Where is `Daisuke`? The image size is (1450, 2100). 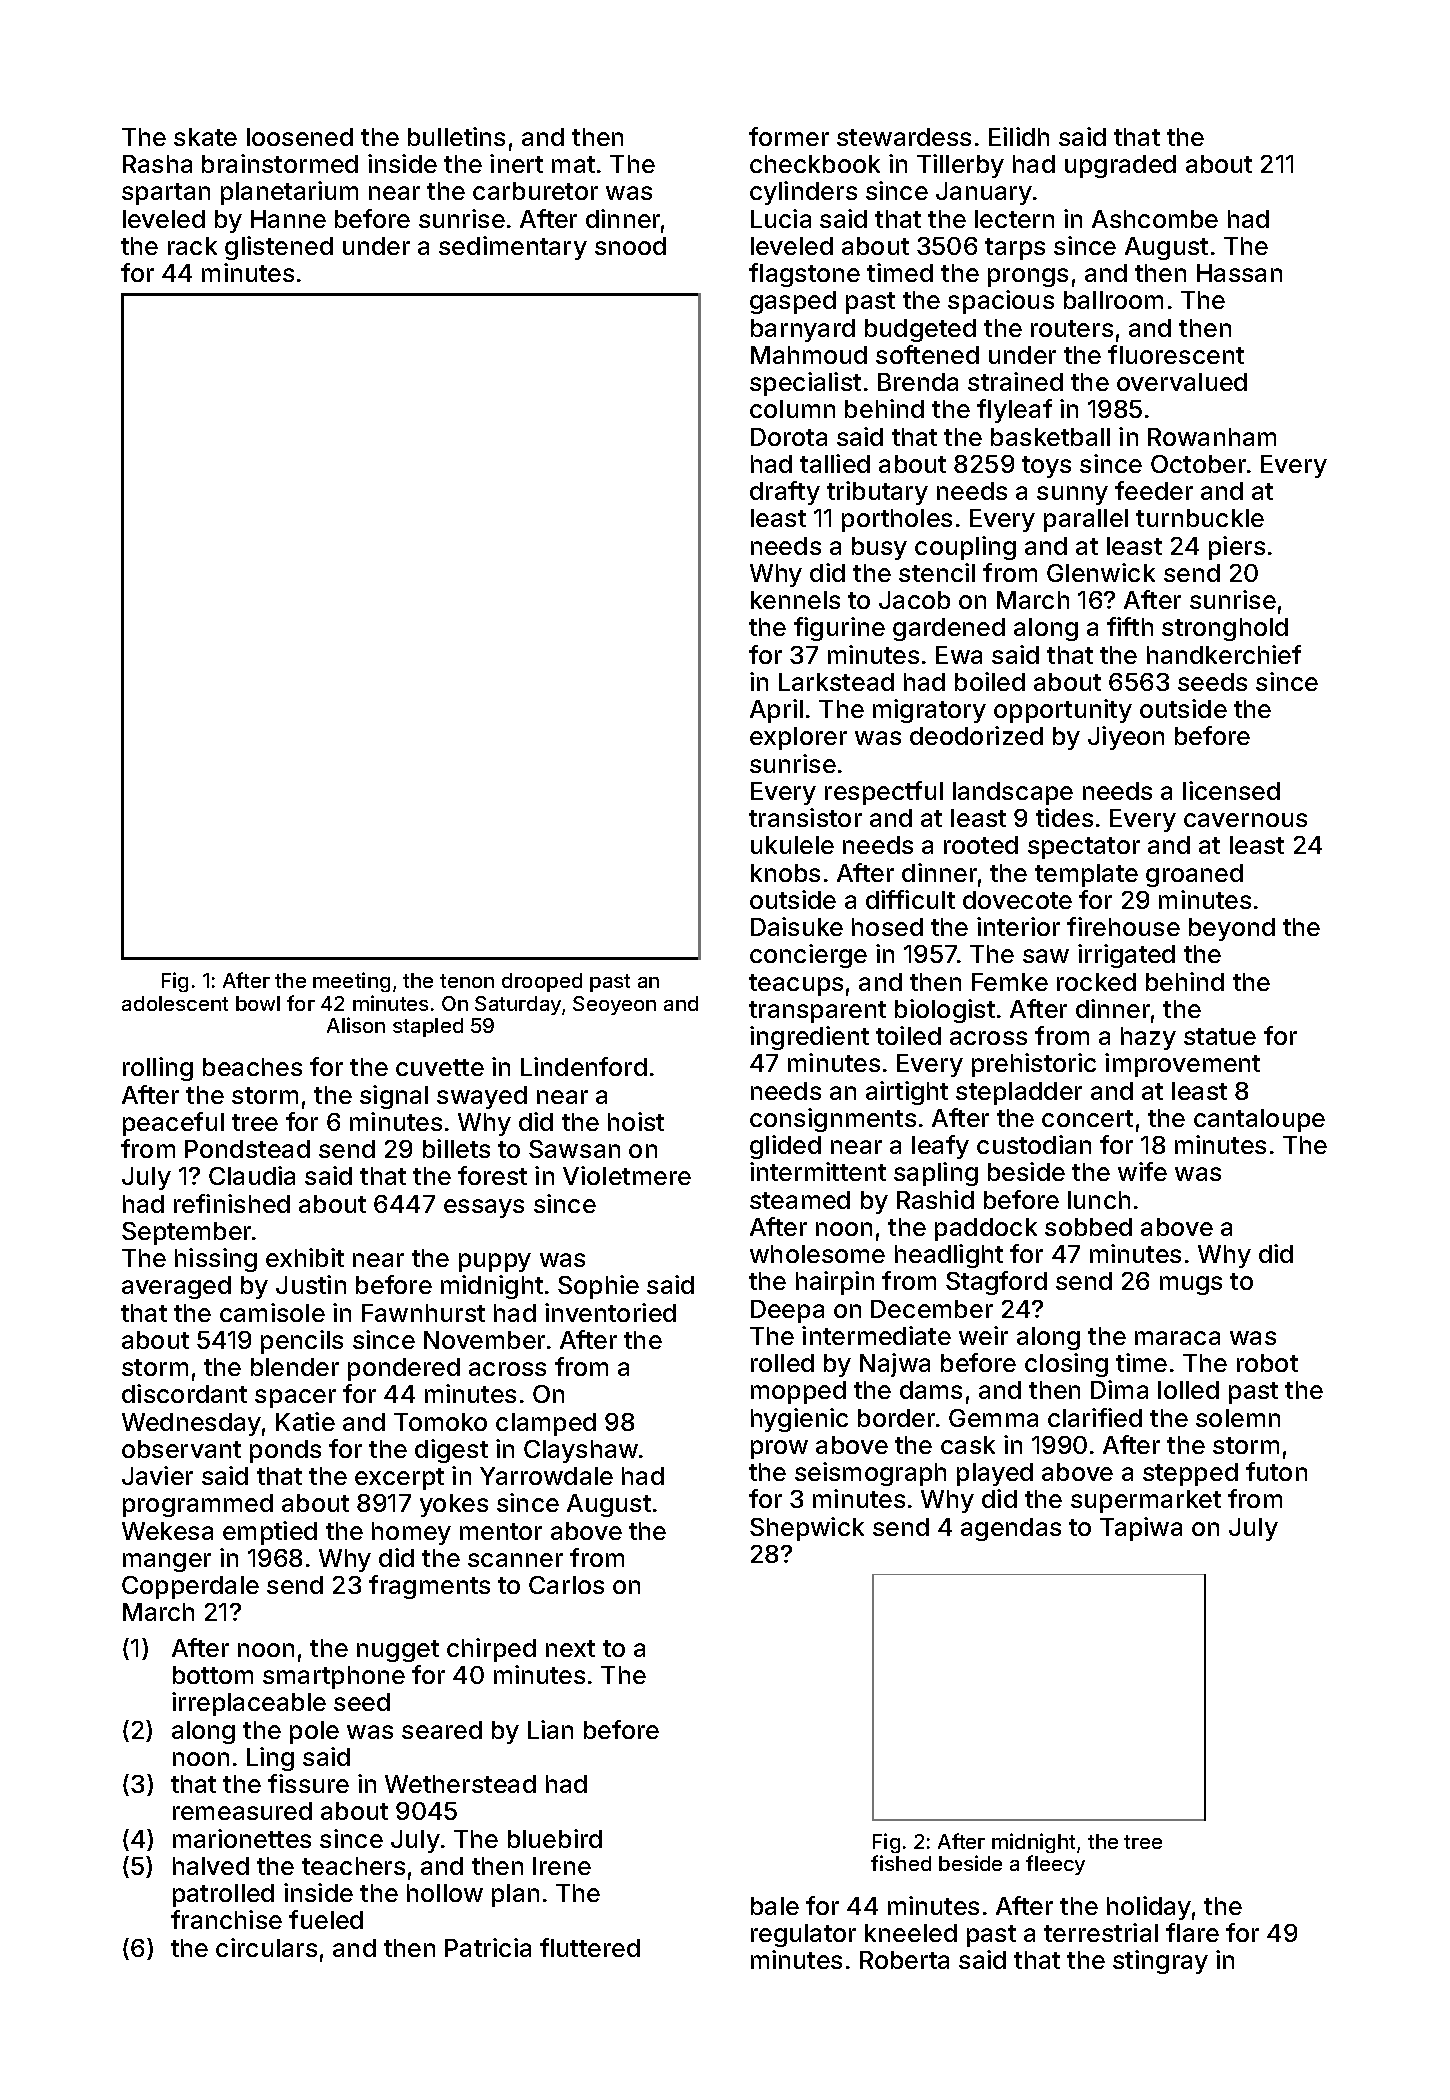 Daisuke is located at coordinates (797, 926).
